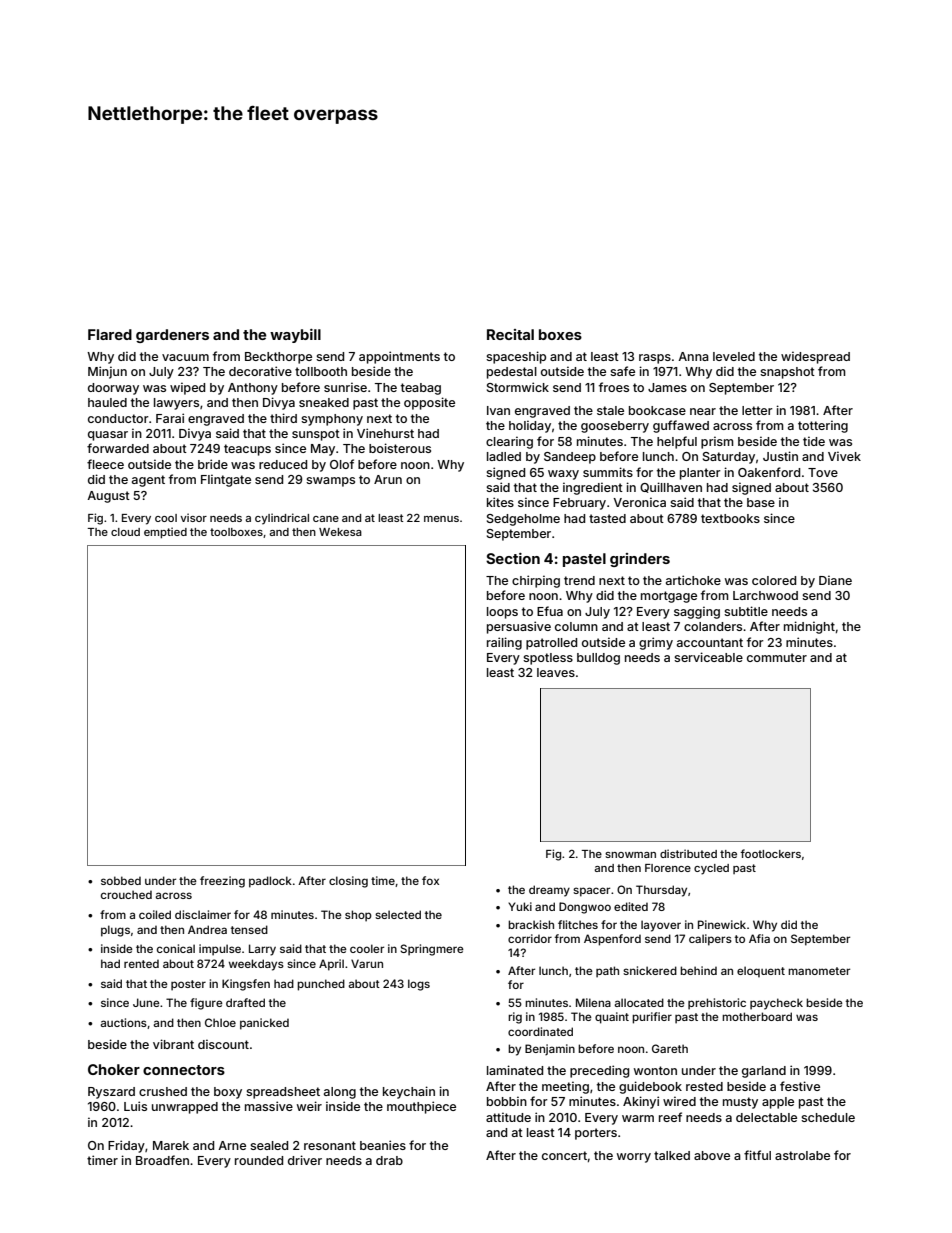  What do you see at coordinates (111, 1093) in the image?
I see `Ryszard` at bounding box center [111, 1093].
